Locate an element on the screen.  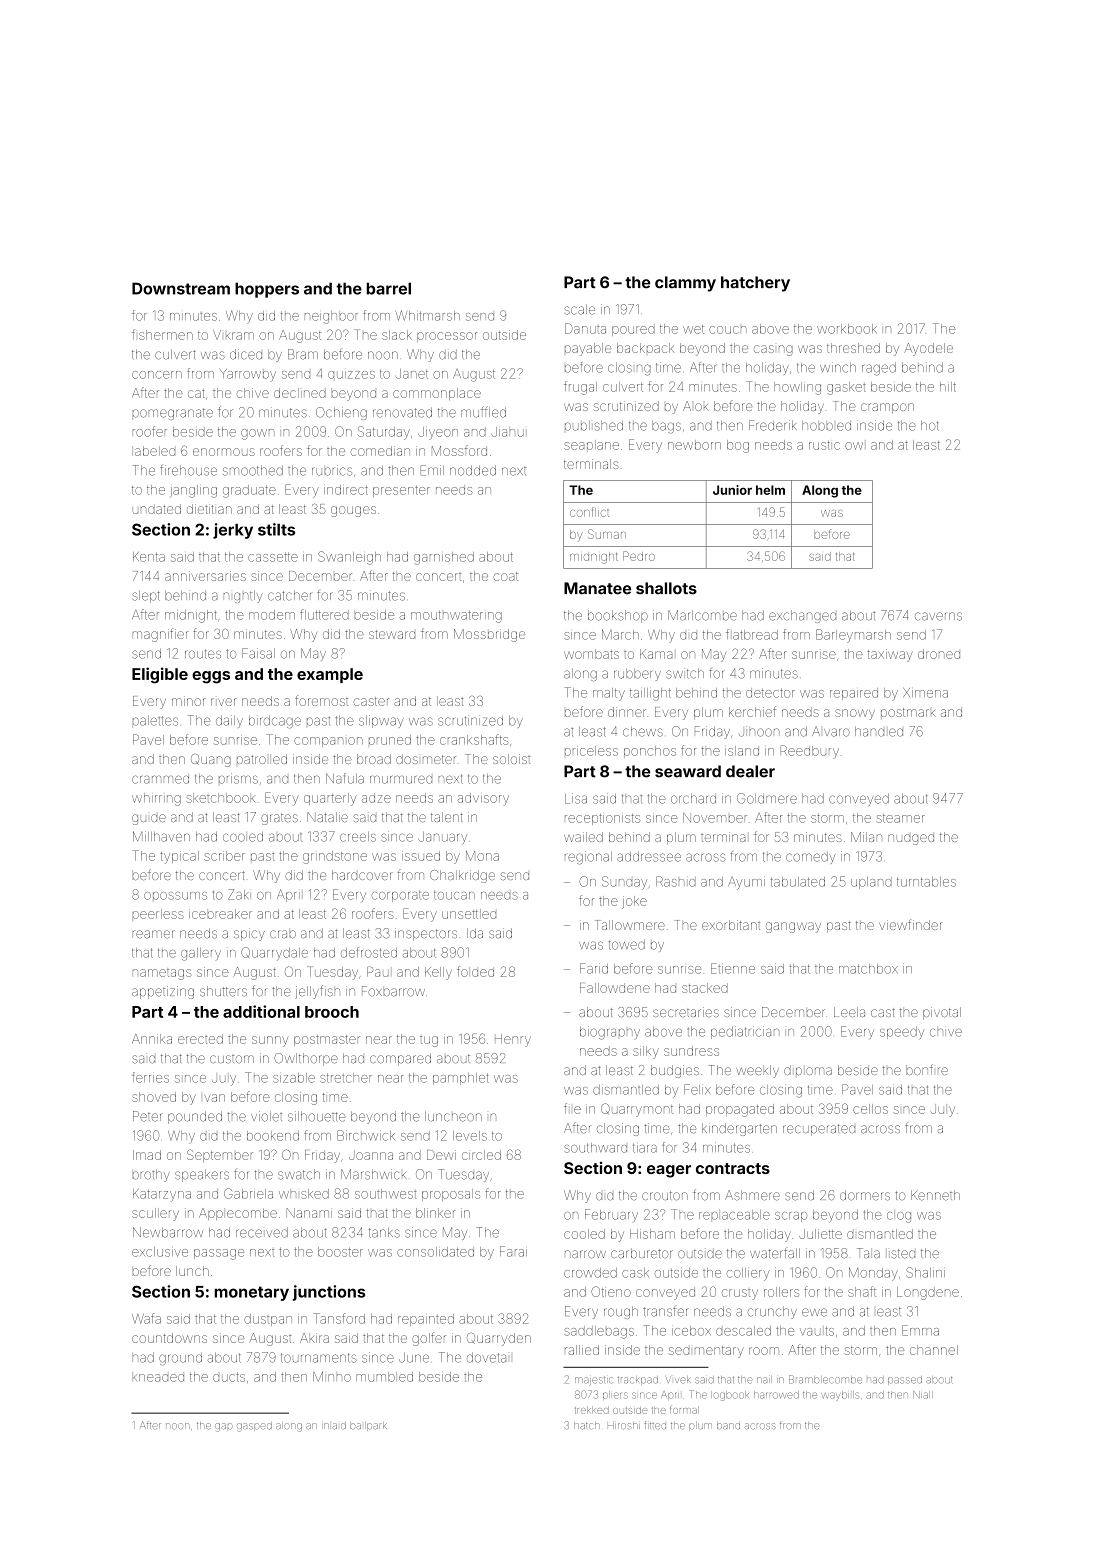
defrosted is located at coordinates (369, 952).
